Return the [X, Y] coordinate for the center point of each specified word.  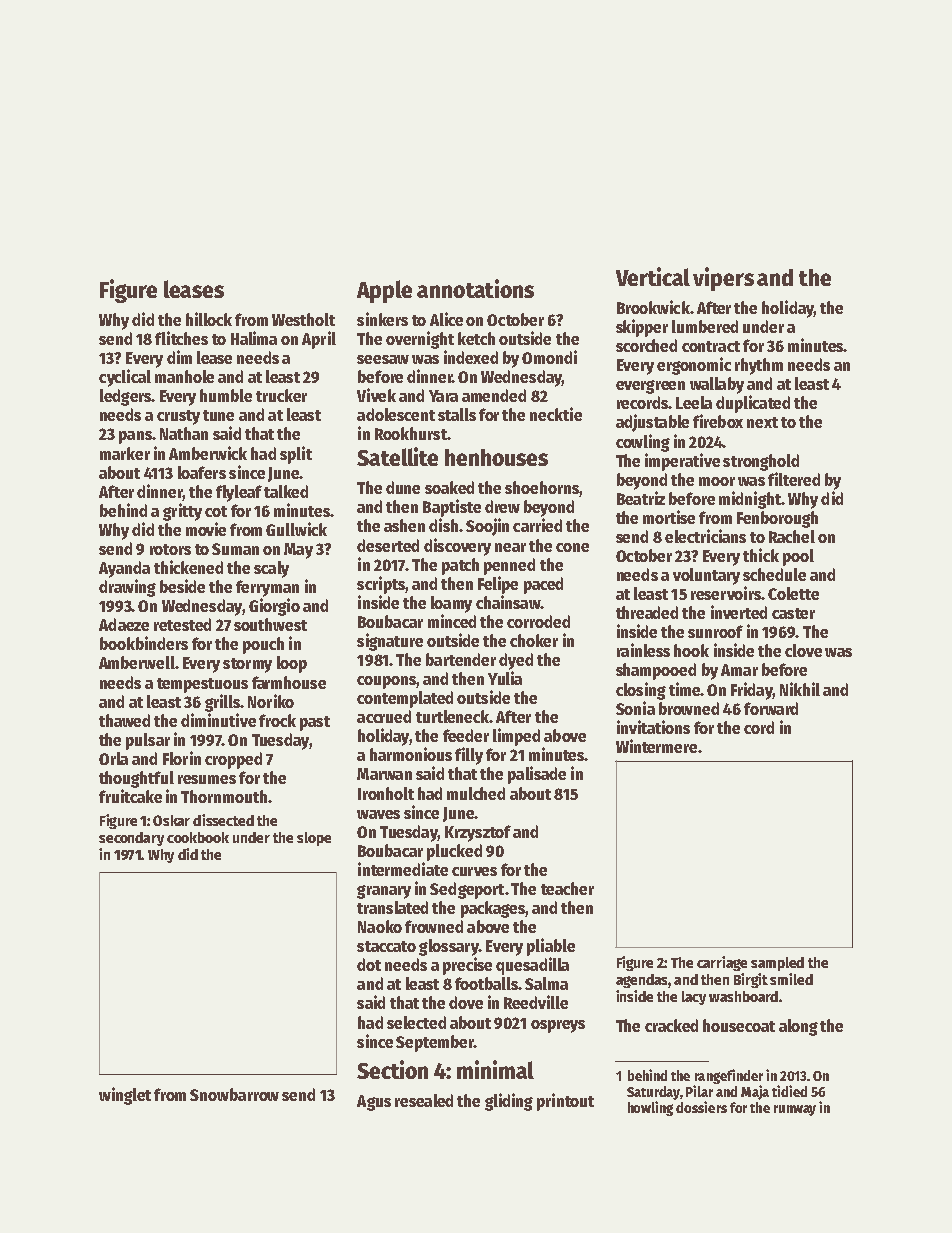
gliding [509, 1102]
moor [717, 481]
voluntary [706, 576]
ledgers [126, 397]
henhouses [496, 457]
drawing [127, 588]
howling [650, 1108]
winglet [125, 1096]
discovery [457, 547]
